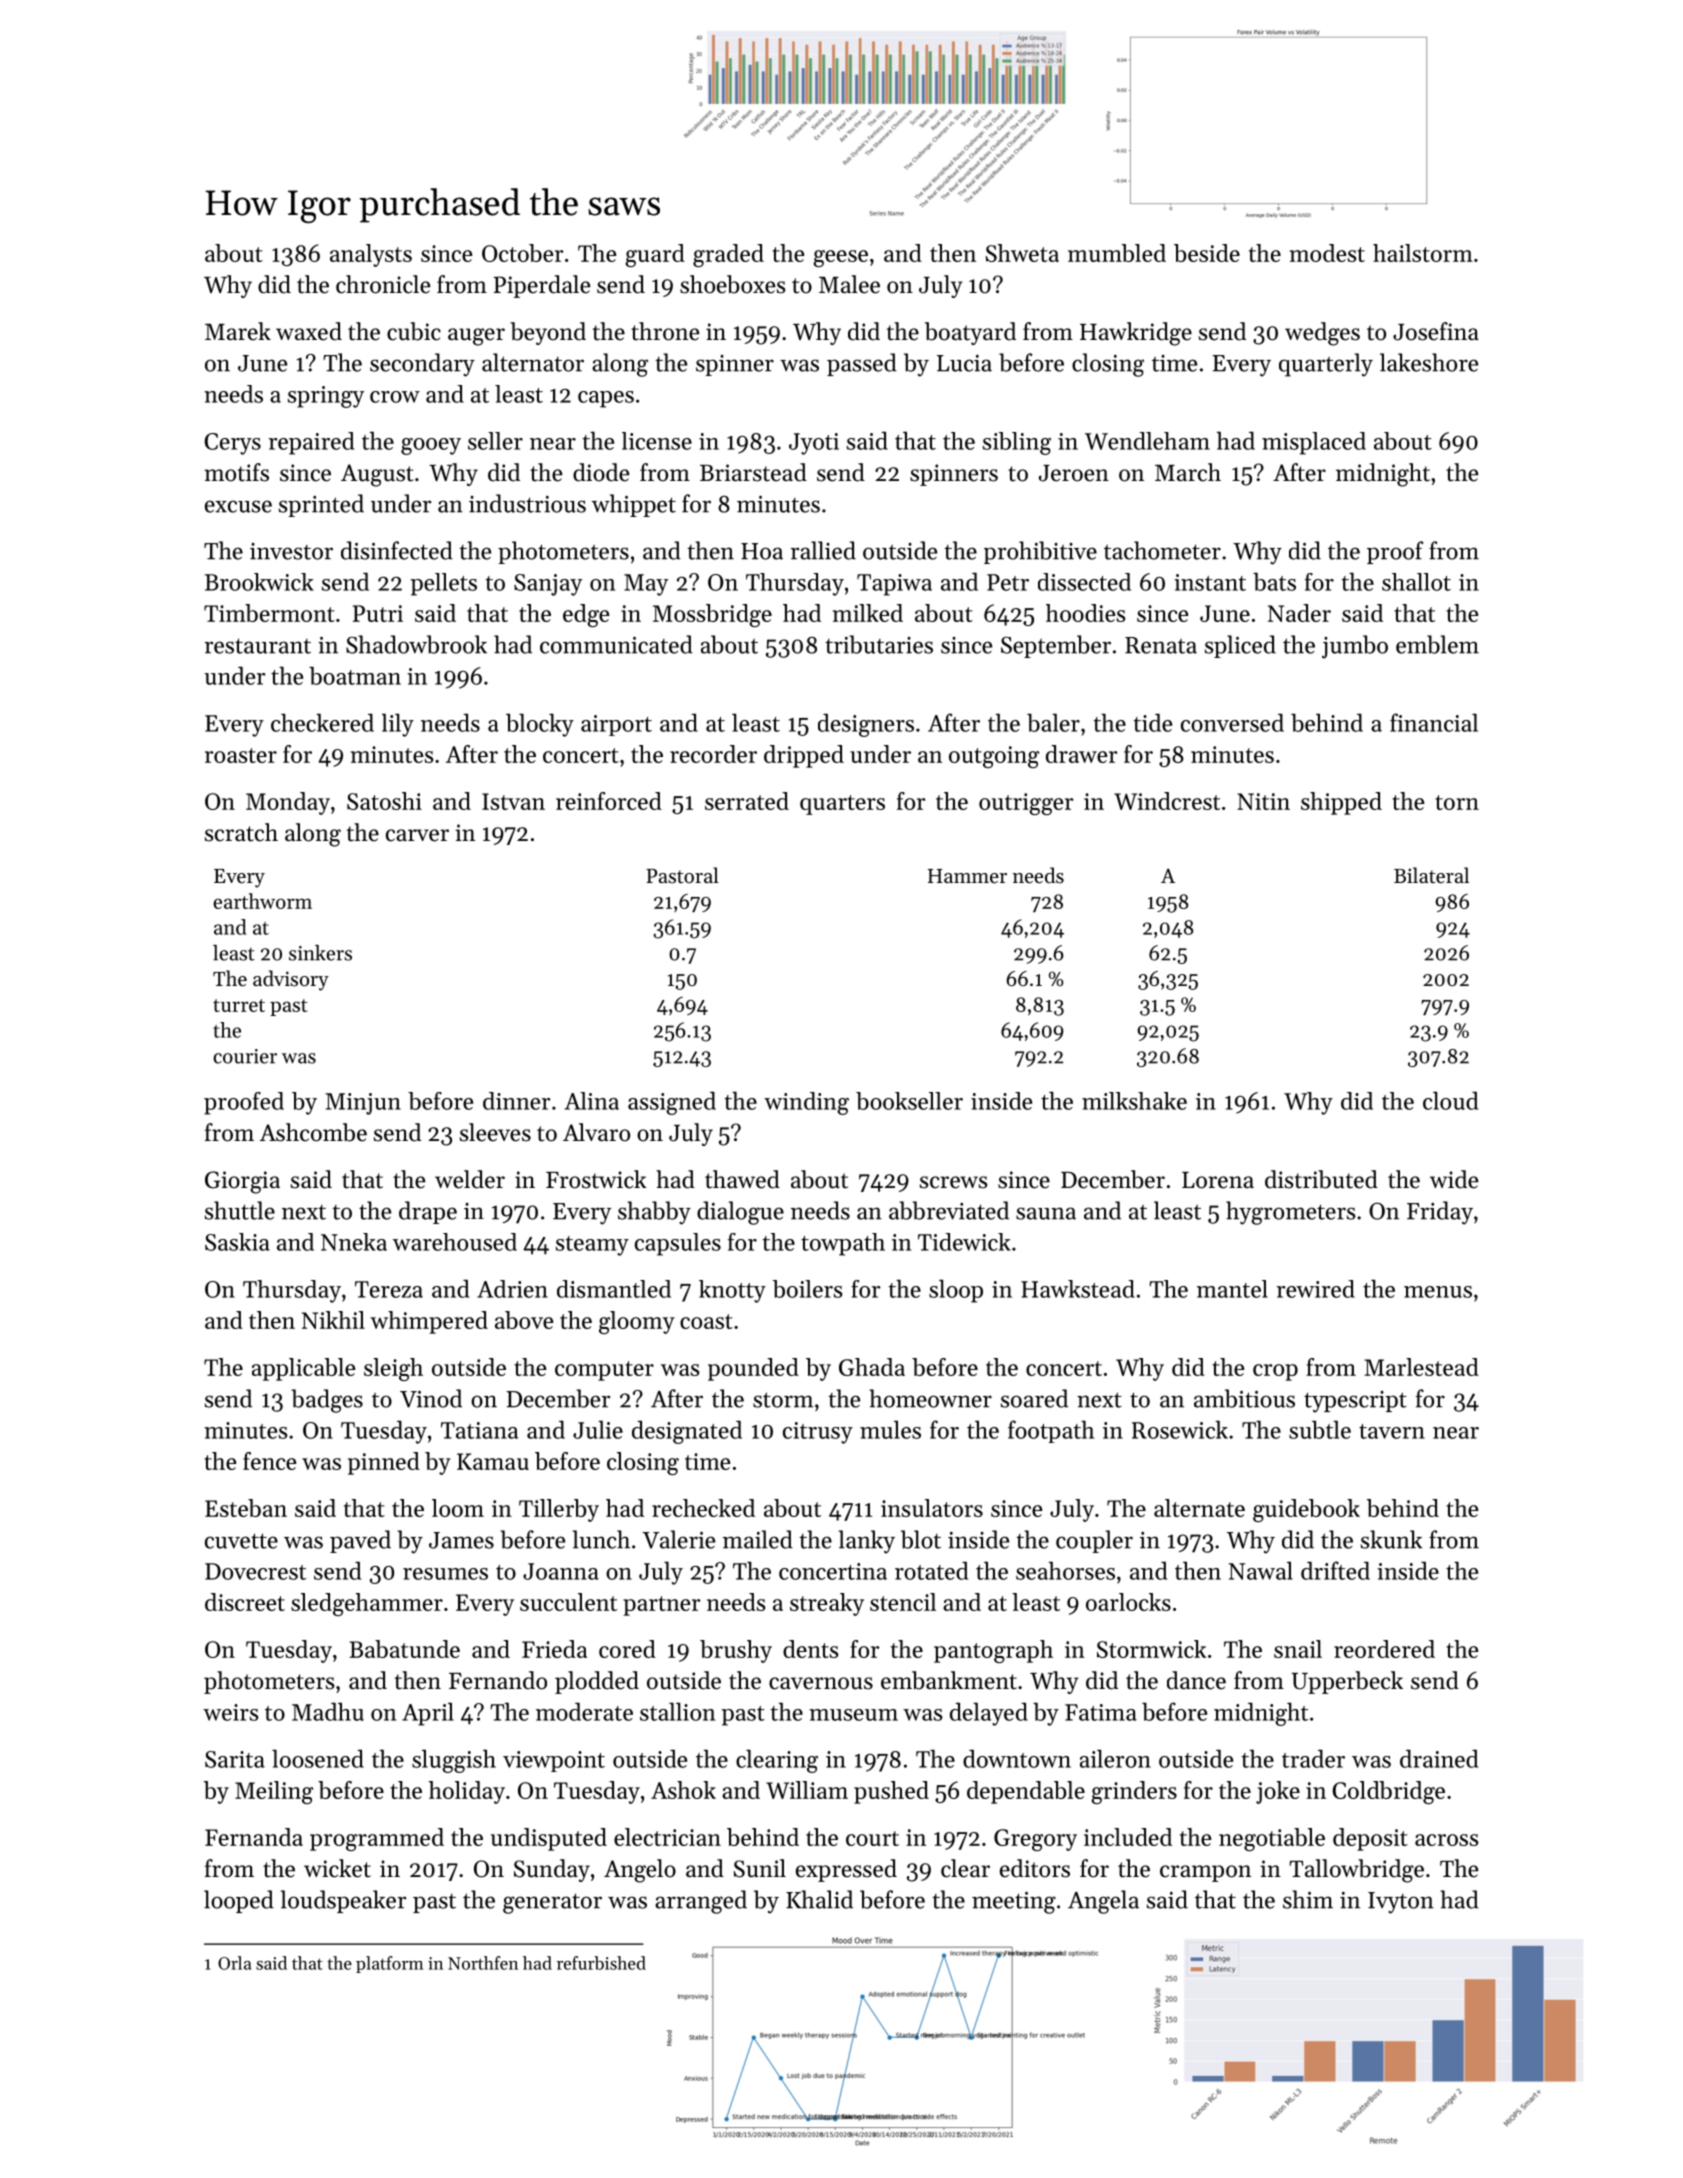  Describe the element at coordinates (1017, 443) in the screenshot. I see `sibling` at that location.
